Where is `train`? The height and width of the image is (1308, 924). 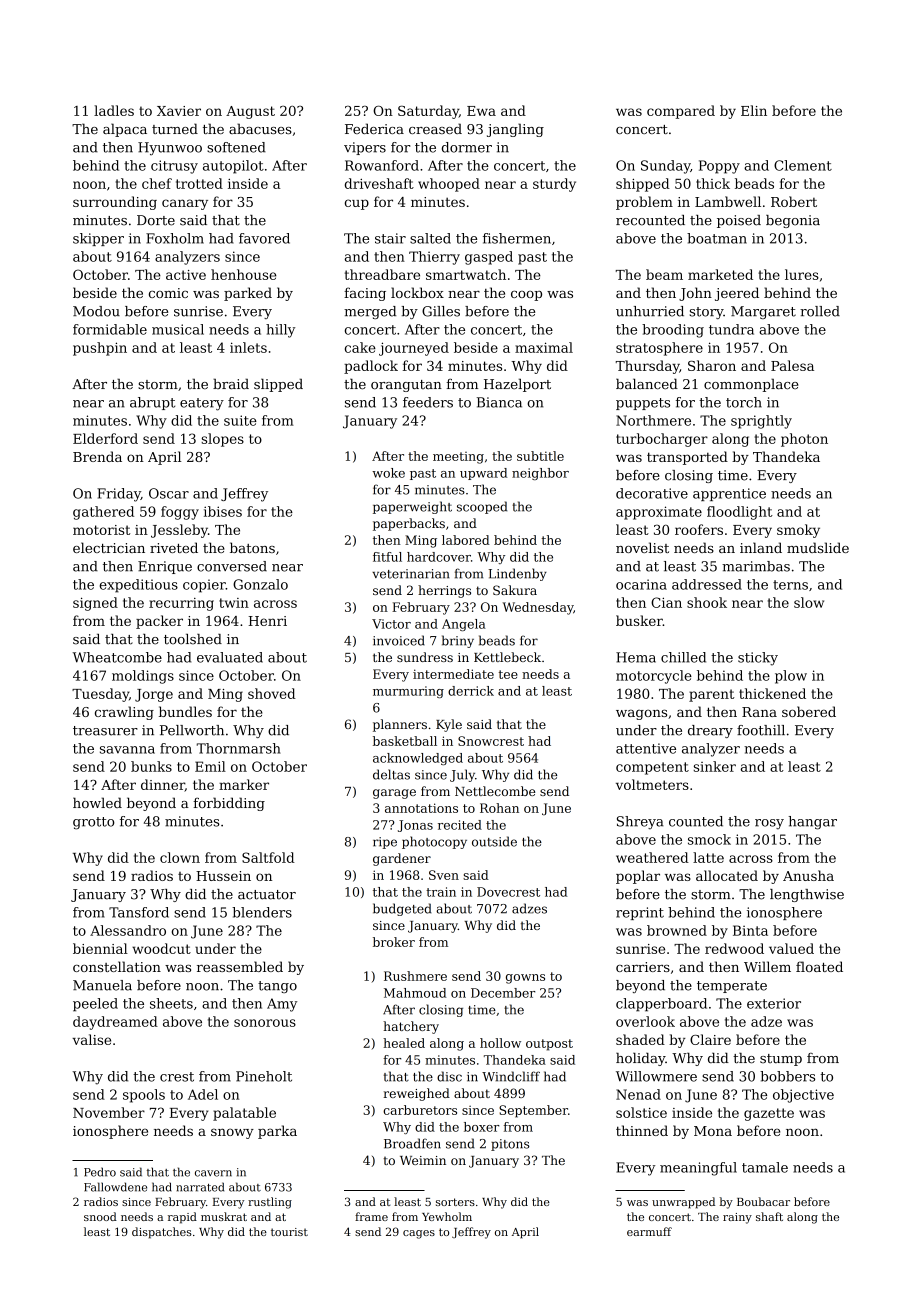
train is located at coordinates (441, 892).
